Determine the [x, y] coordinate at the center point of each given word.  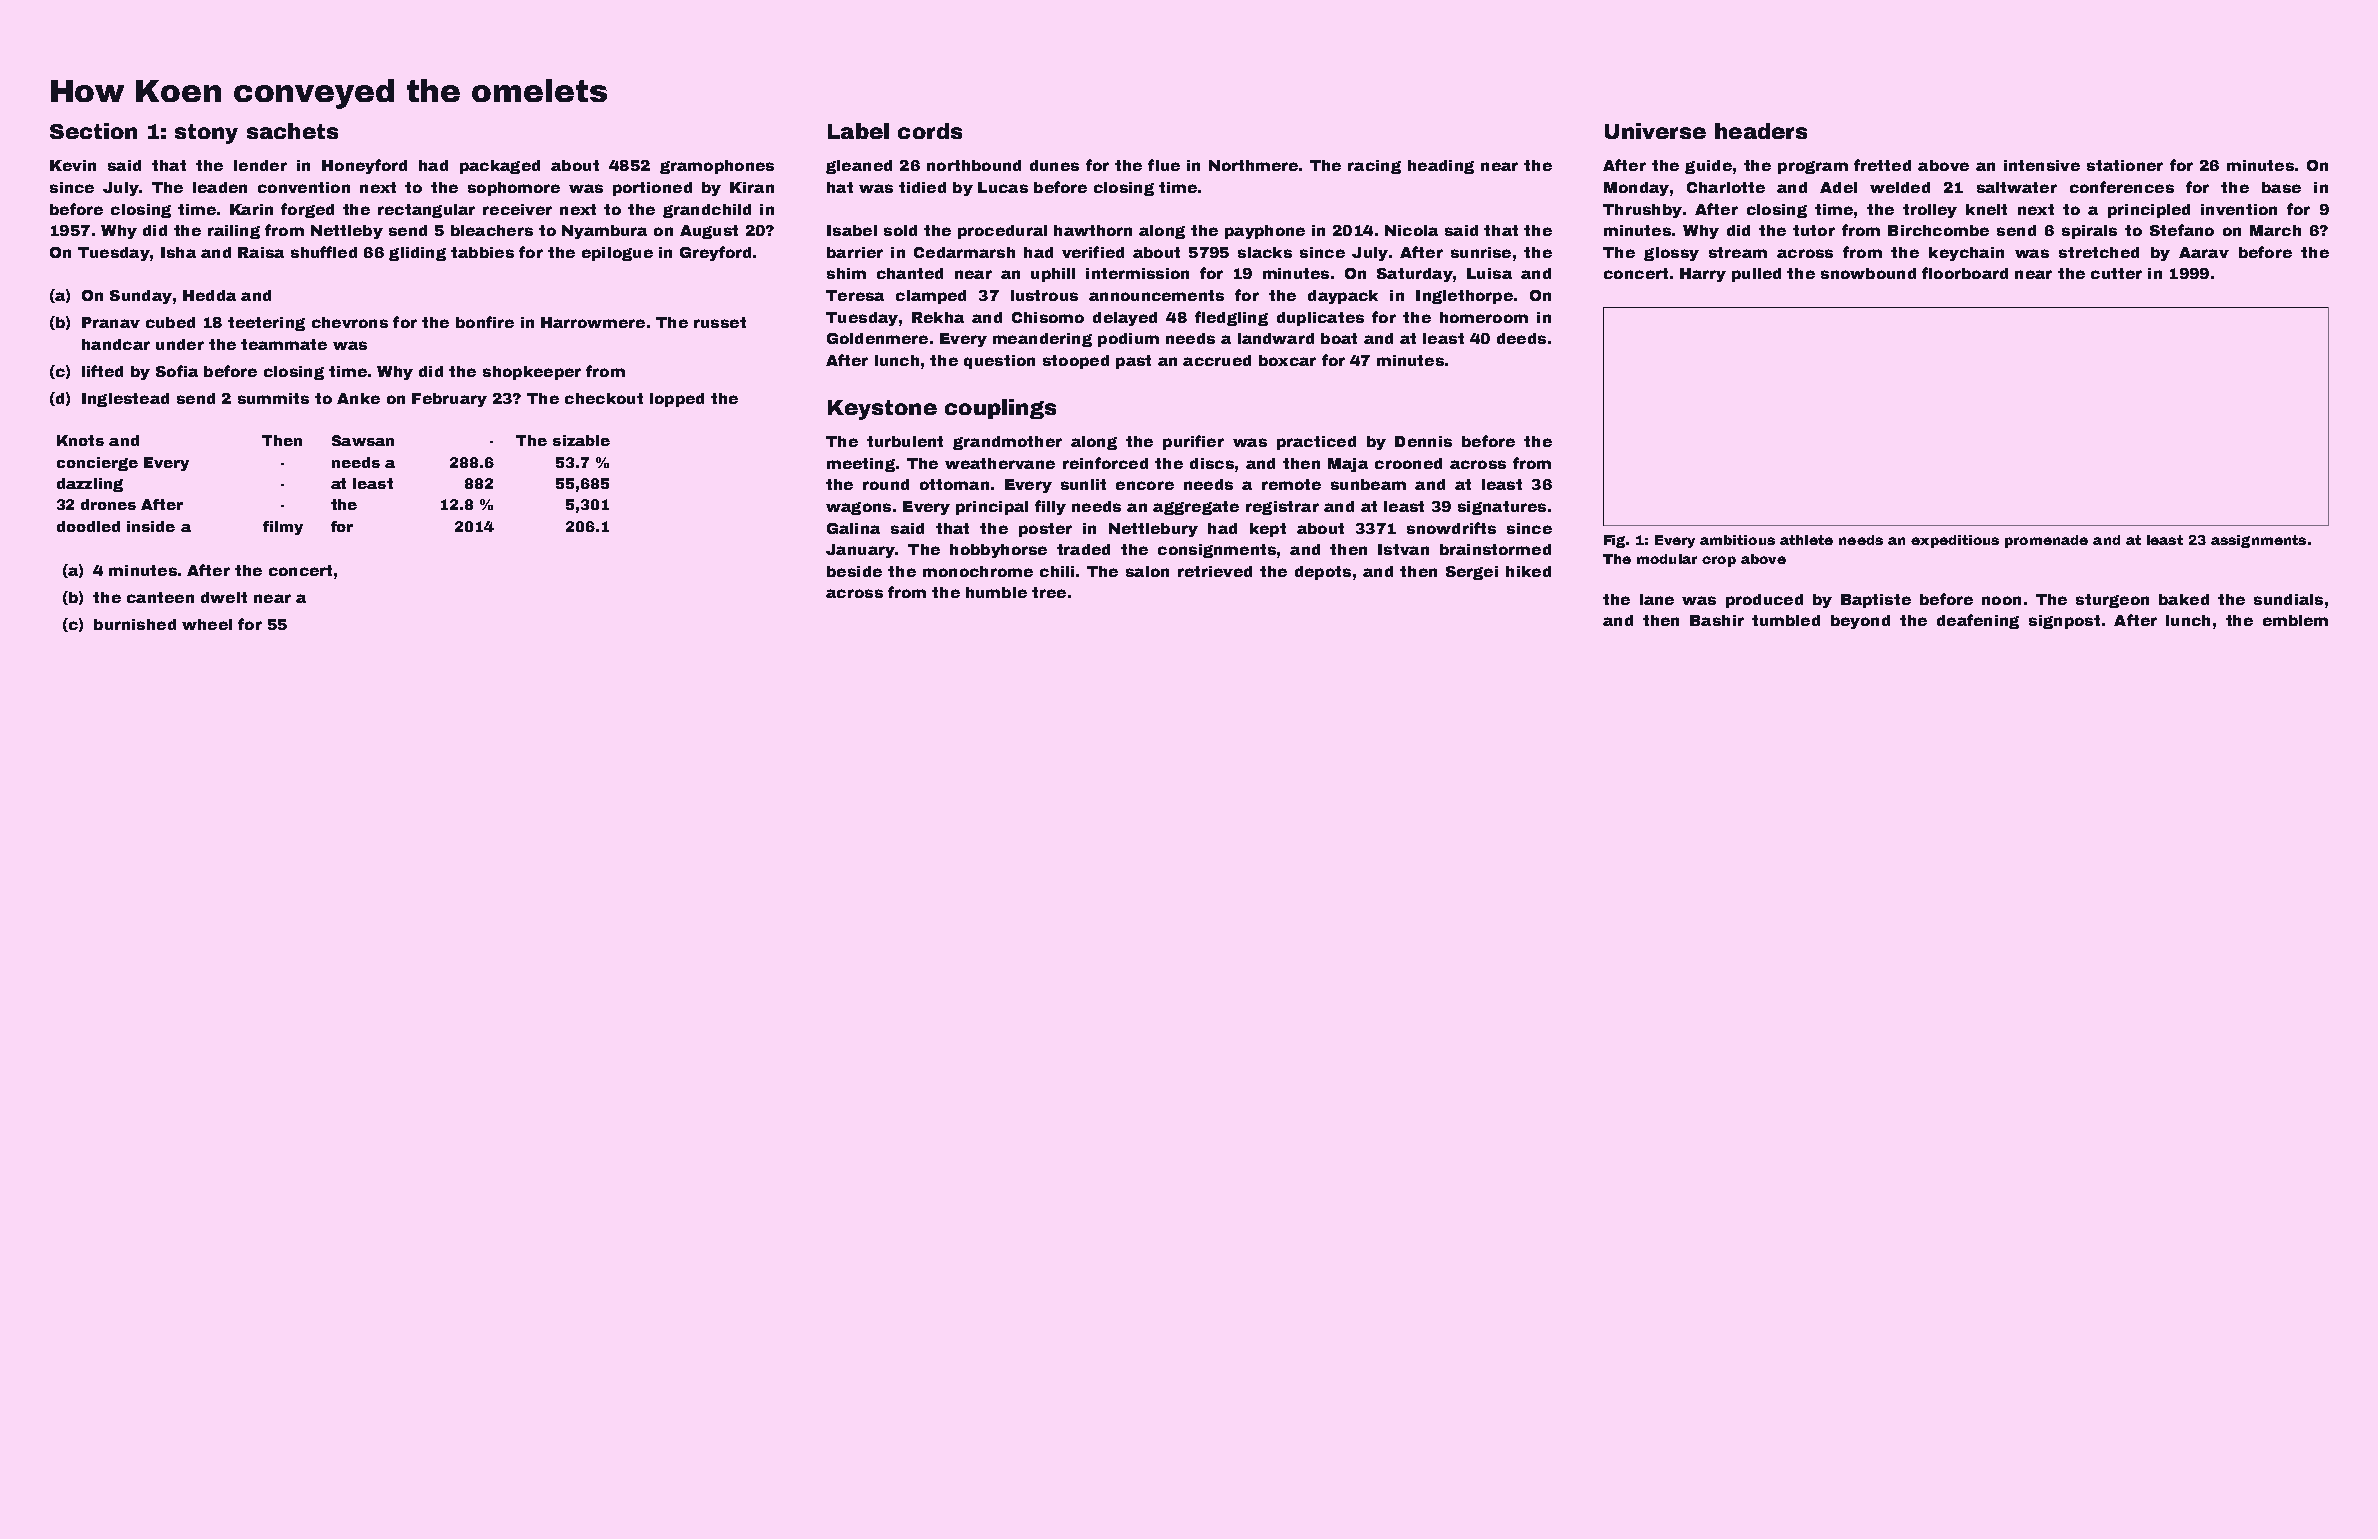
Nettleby [347, 232]
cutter [2116, 273]
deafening [1978, 621]
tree [1049, 592]
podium [1128, 340]
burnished [135, 624]
